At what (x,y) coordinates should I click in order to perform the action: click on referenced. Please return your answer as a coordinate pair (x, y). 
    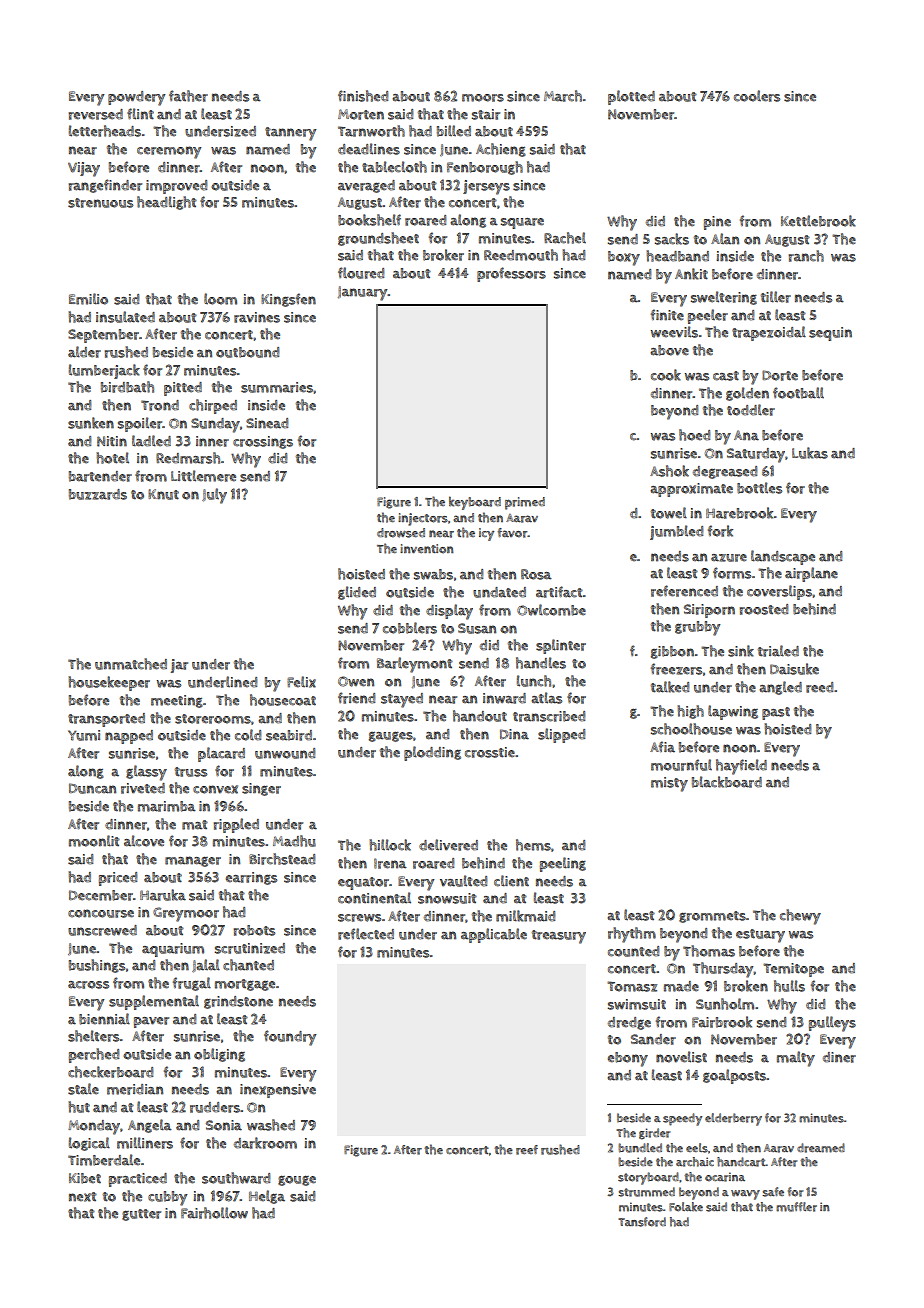
    Looking at the image, I should click on (684, 591).
